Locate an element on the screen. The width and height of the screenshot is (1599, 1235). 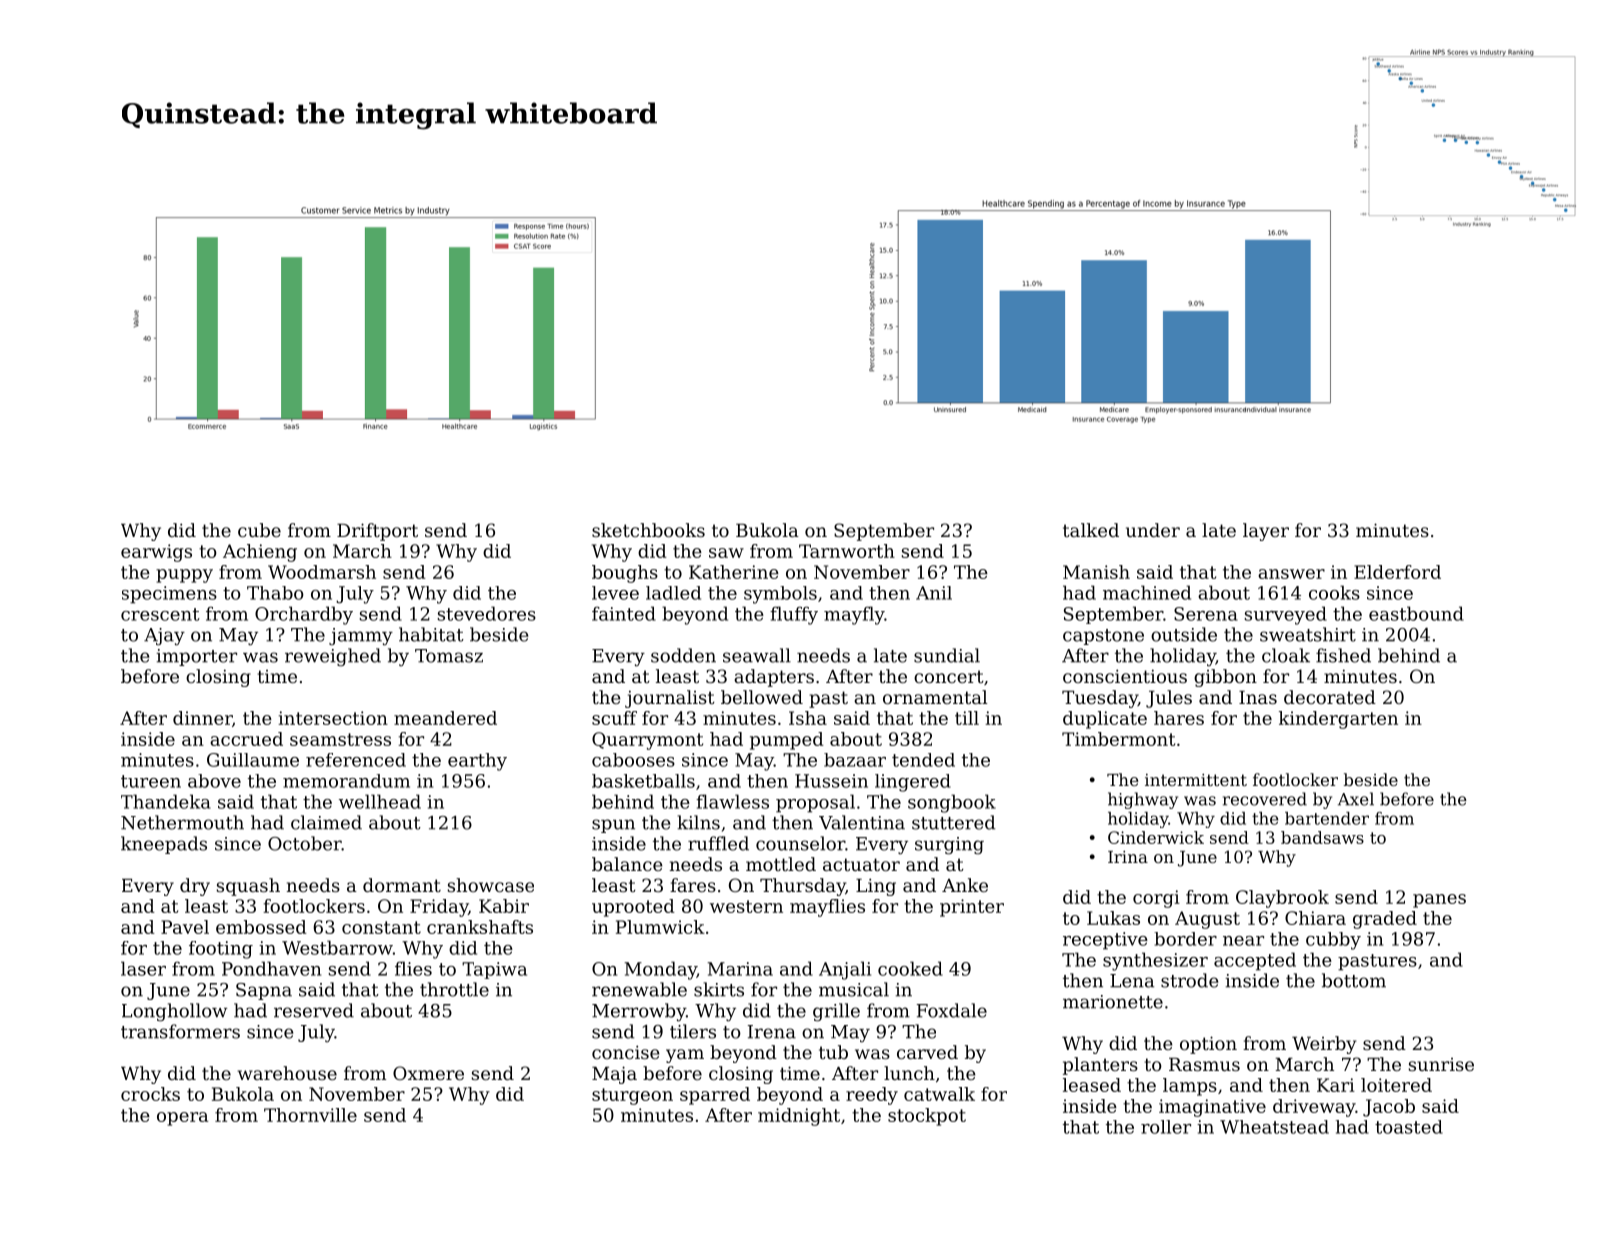
Irina is located at coordinates (1128, 857).
